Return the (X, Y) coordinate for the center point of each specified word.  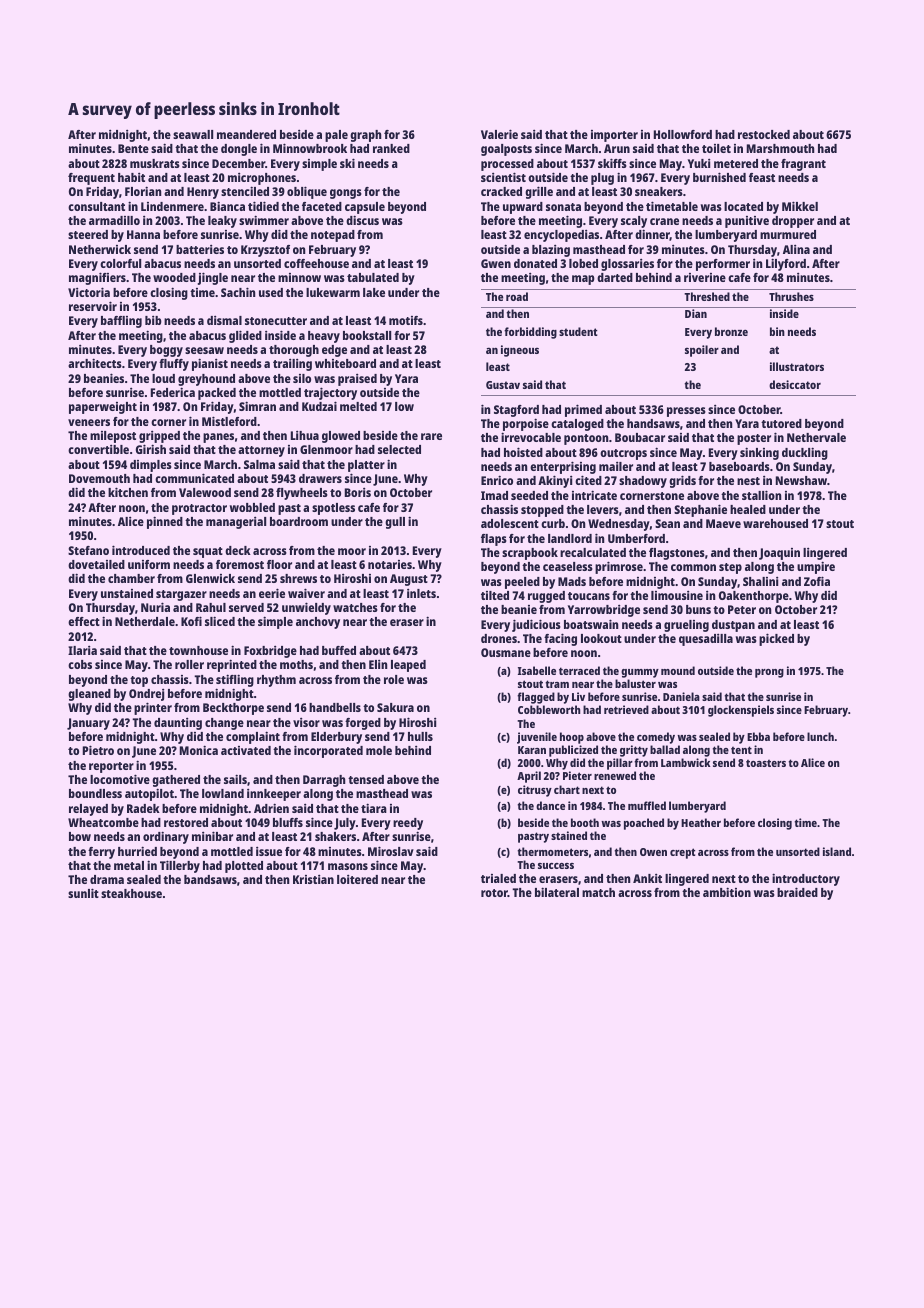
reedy (408, 824)
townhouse (198, 650)
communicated (194, 478)
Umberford (636, 538)
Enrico (497, 480)
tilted (495, 595)
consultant (96, 206)
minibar (212, 836)
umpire (816, 567)
